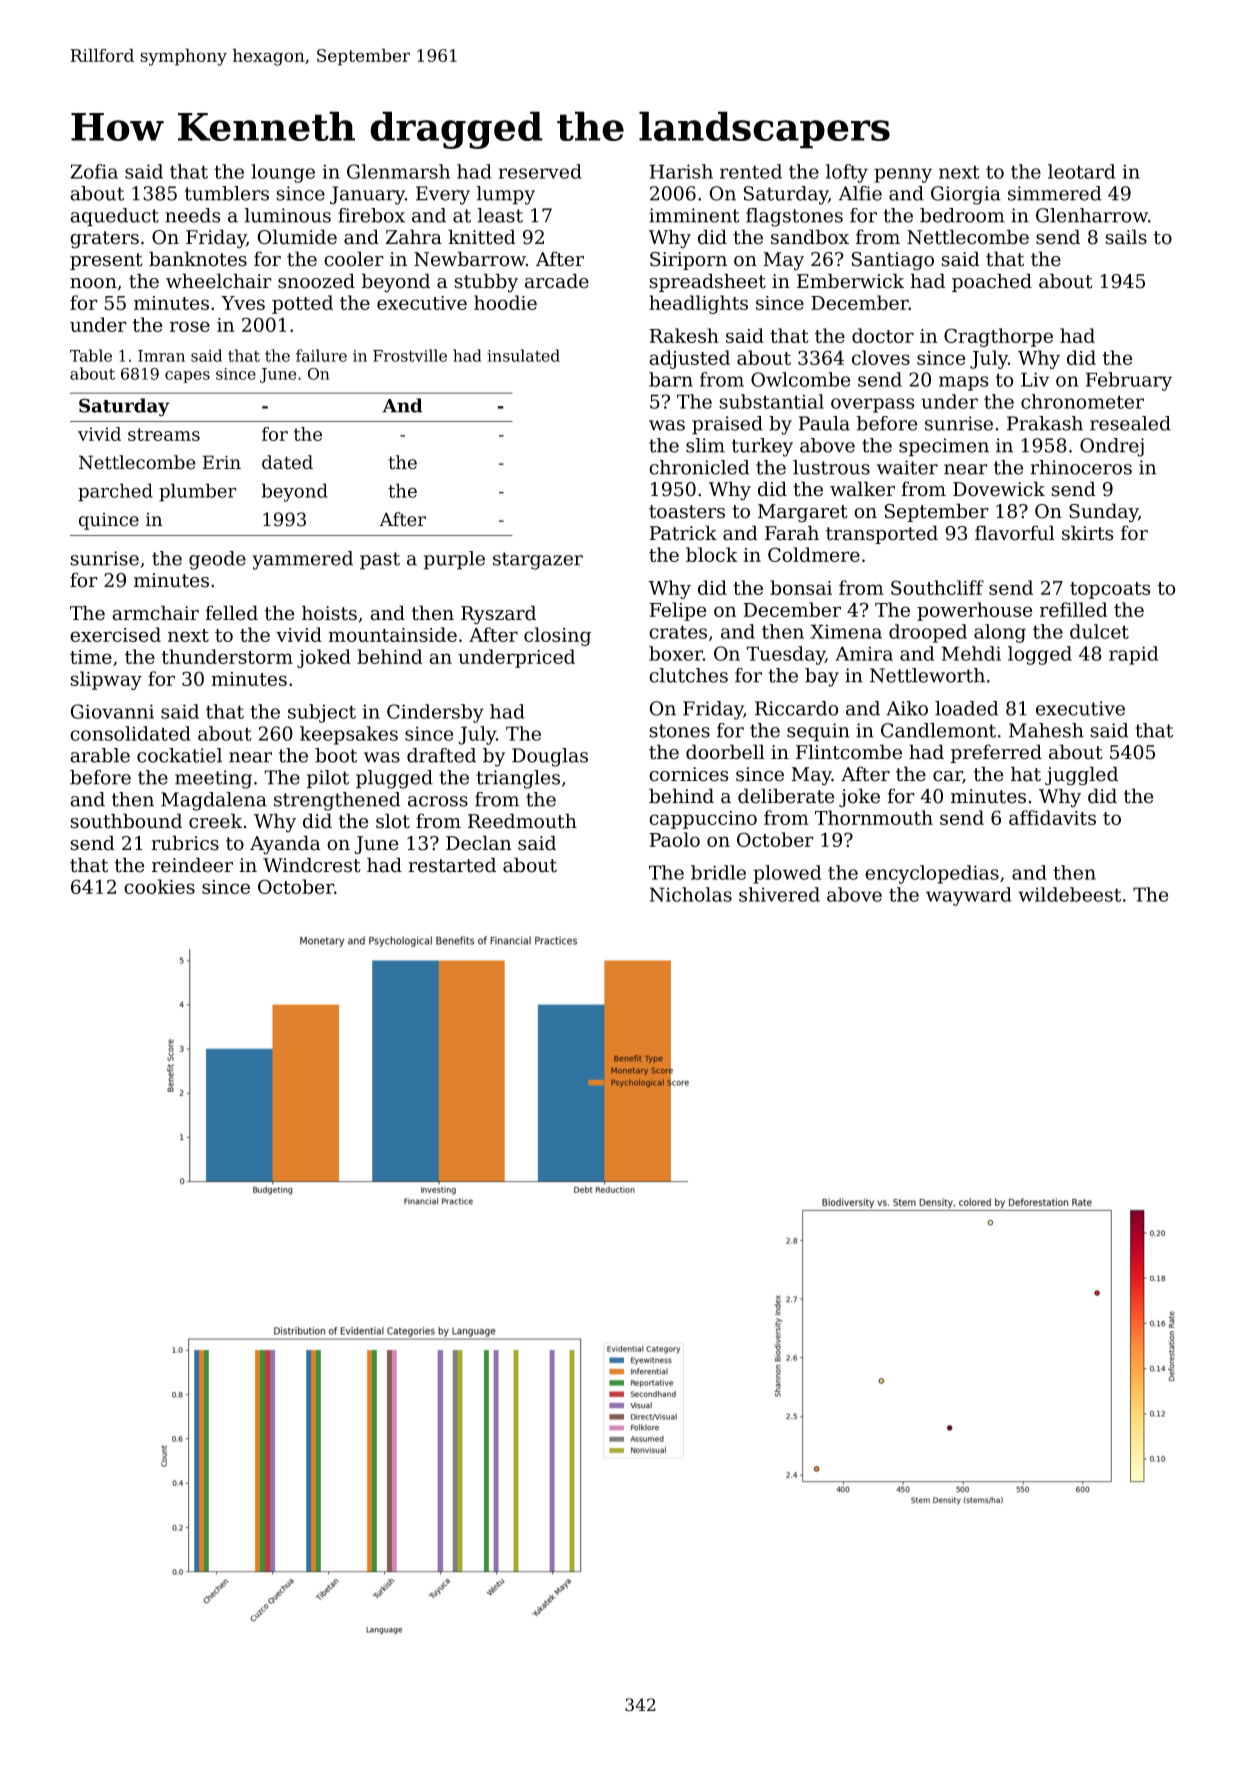  Describe the element at coordinates (860, 193) in the screenshot. I see `Alfie` at that location.
